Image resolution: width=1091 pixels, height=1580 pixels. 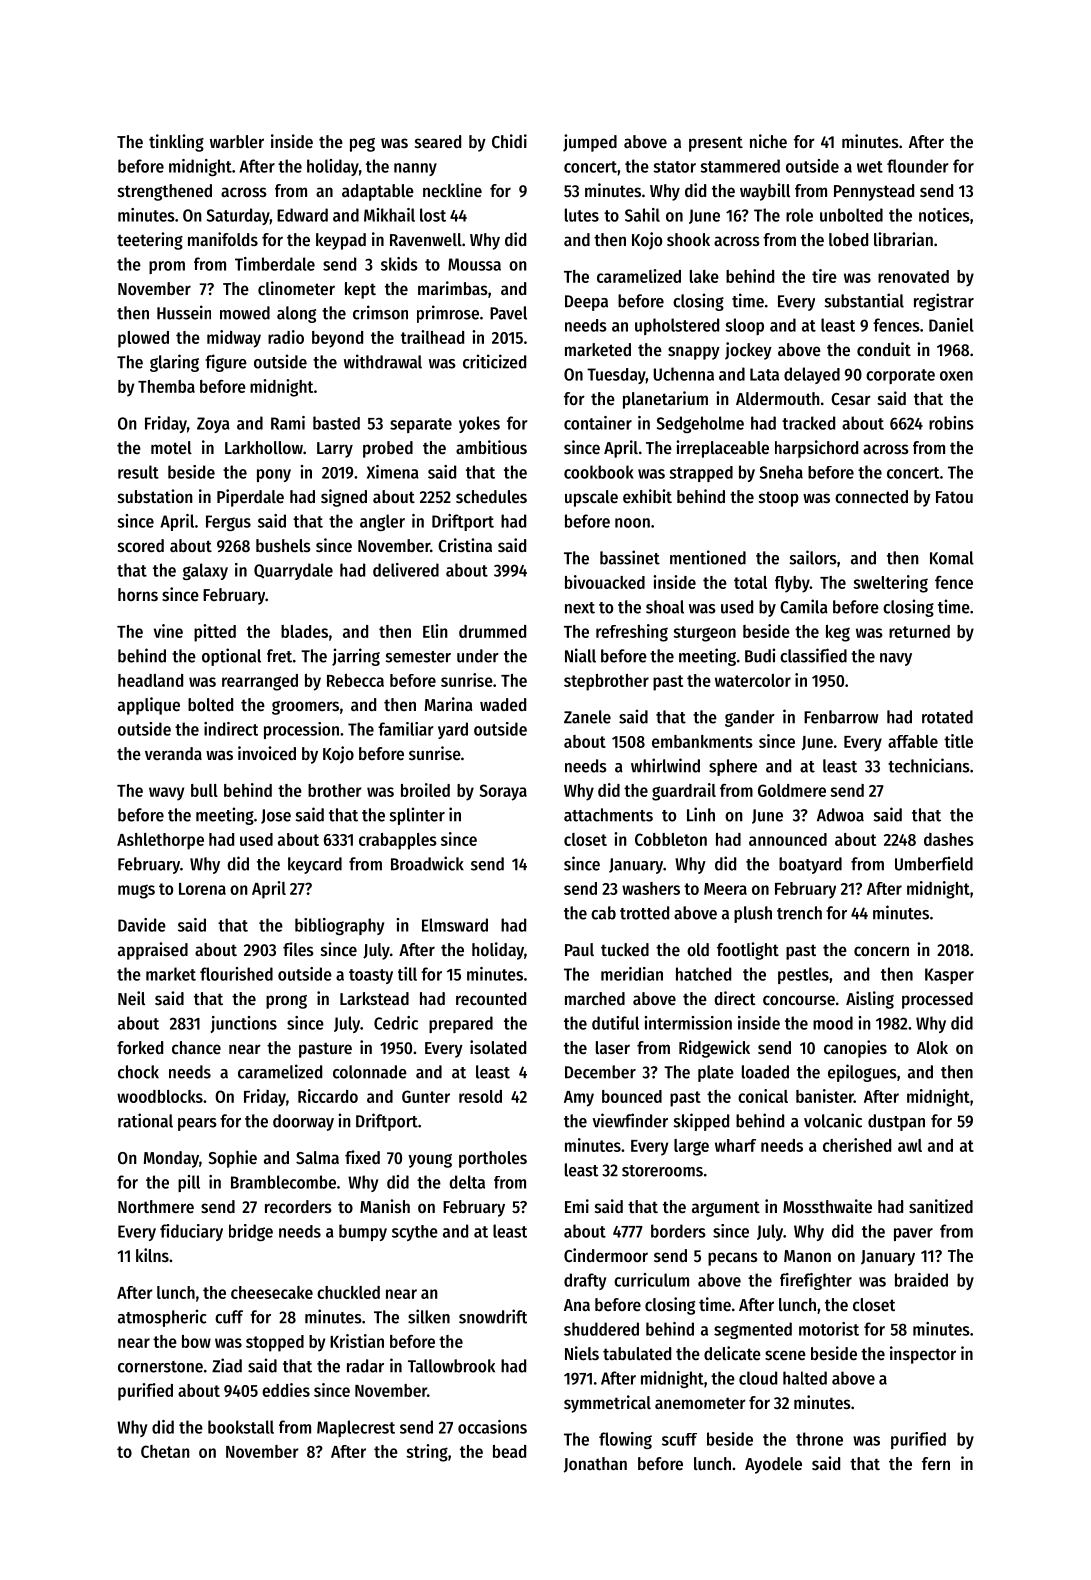 I want to click on resold, so click(x=480, y=1096).
